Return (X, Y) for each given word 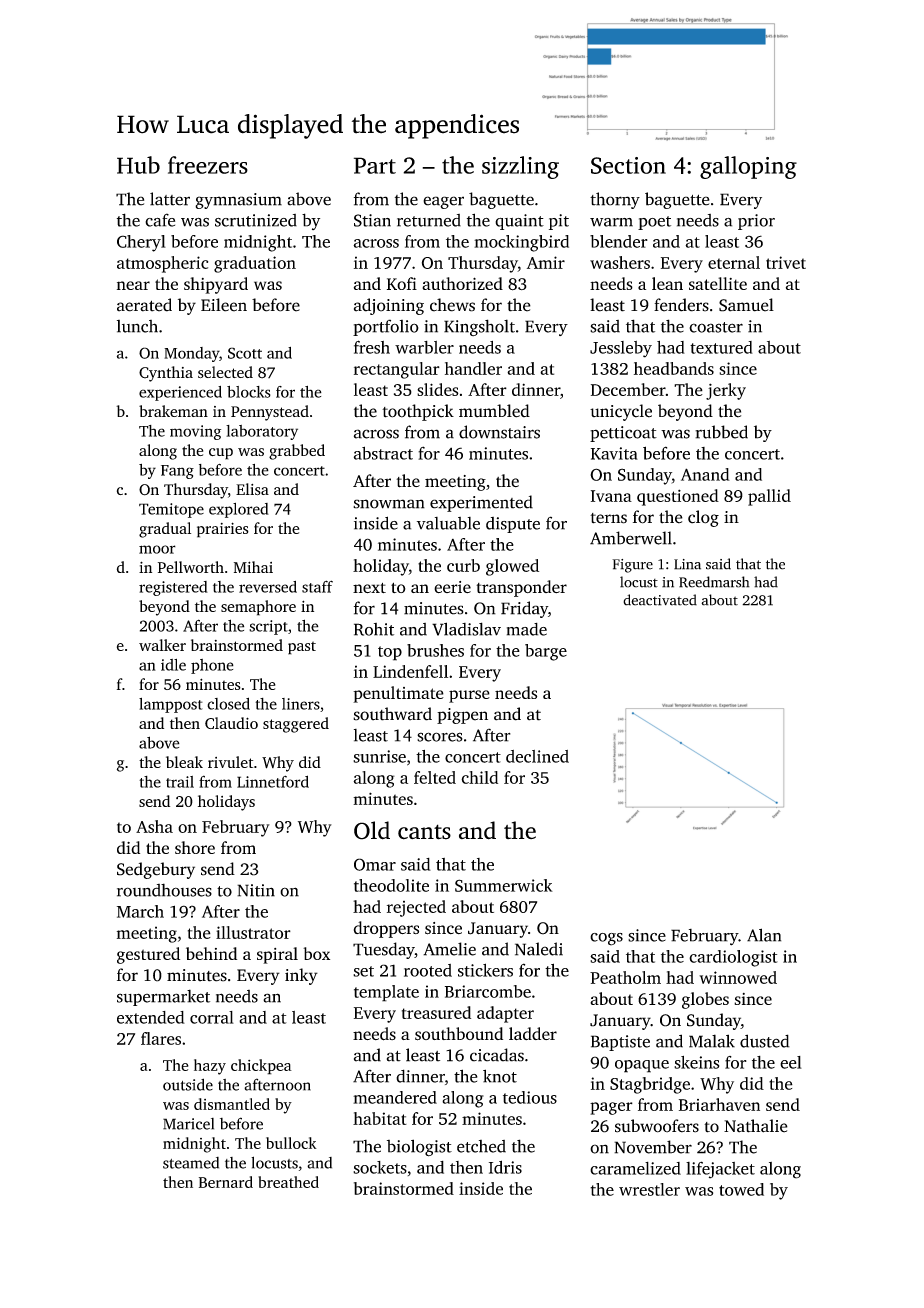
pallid (769, 497)
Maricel (188, 1124)
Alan (764, 935)
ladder (533, 1033)
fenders (681, 305)
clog (703, 518)
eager (443, 202)
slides (438, 389)
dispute (513, 525)
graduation (255, 264)
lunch (137, 326)
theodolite (391, 885)
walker (162, 645)
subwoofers (657, 1126)
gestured (148, 955)
